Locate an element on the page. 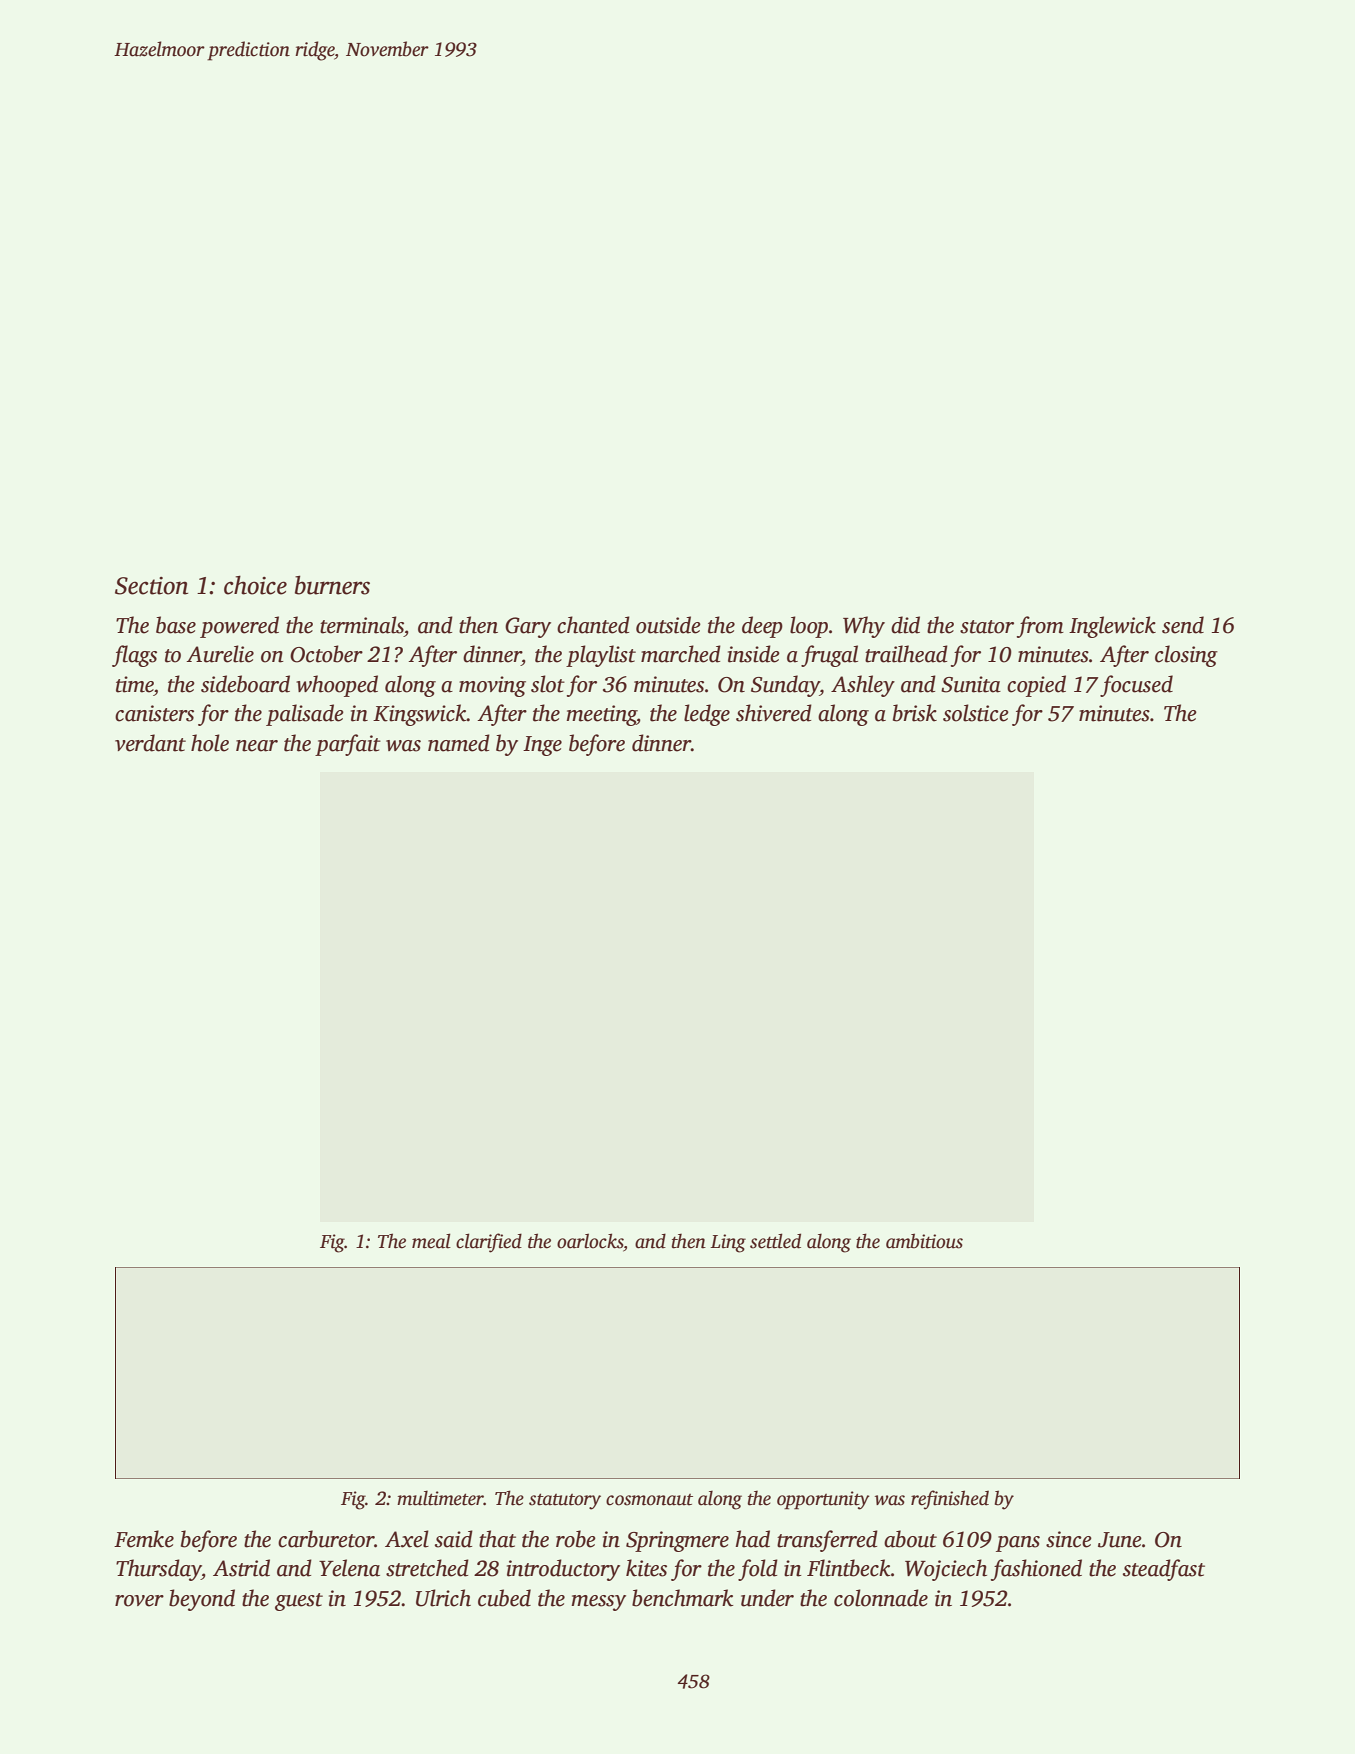 This page has height=1754, width=1355. burners is located at coordinates (332, 585).
